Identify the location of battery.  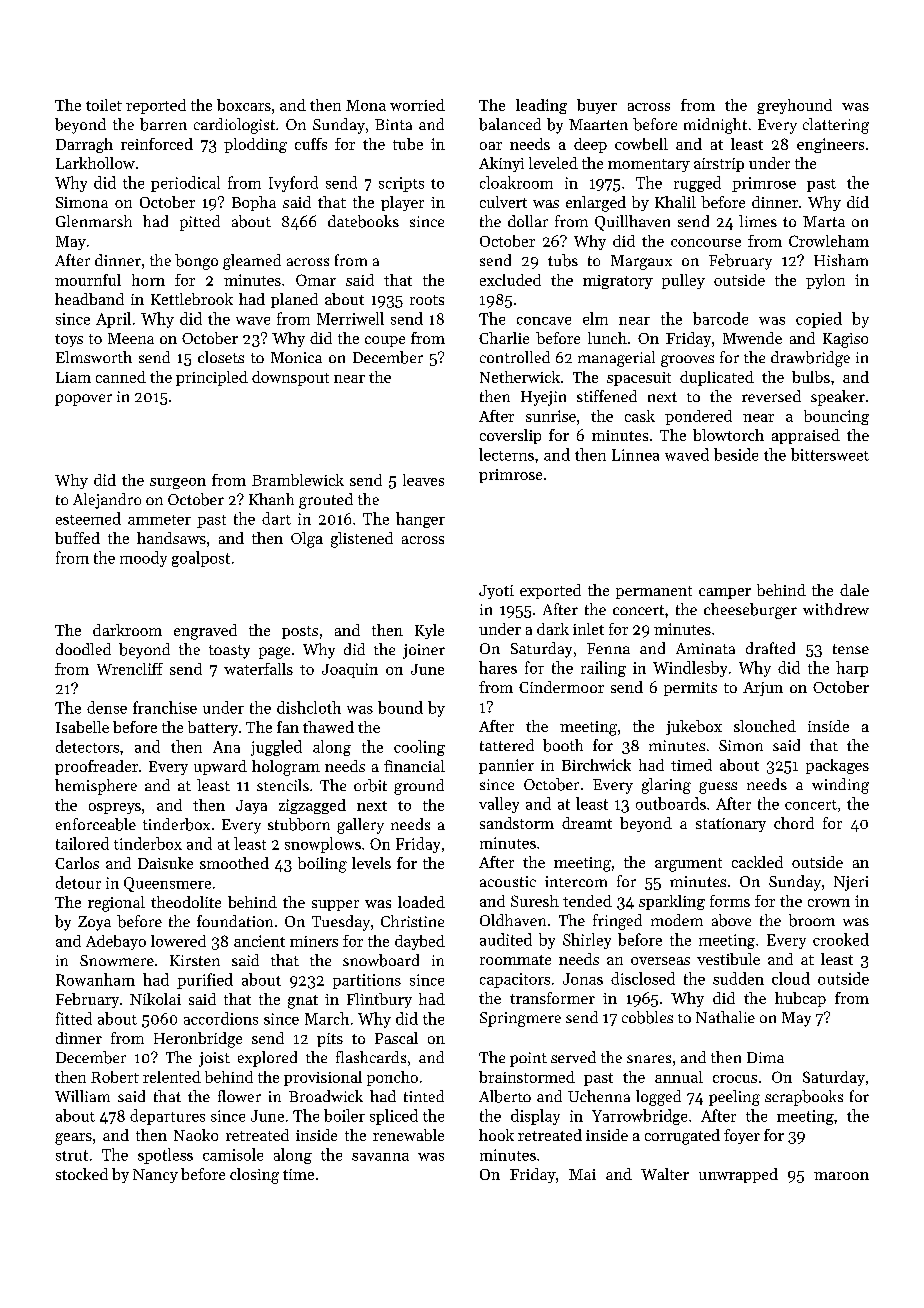
(213, 728).
